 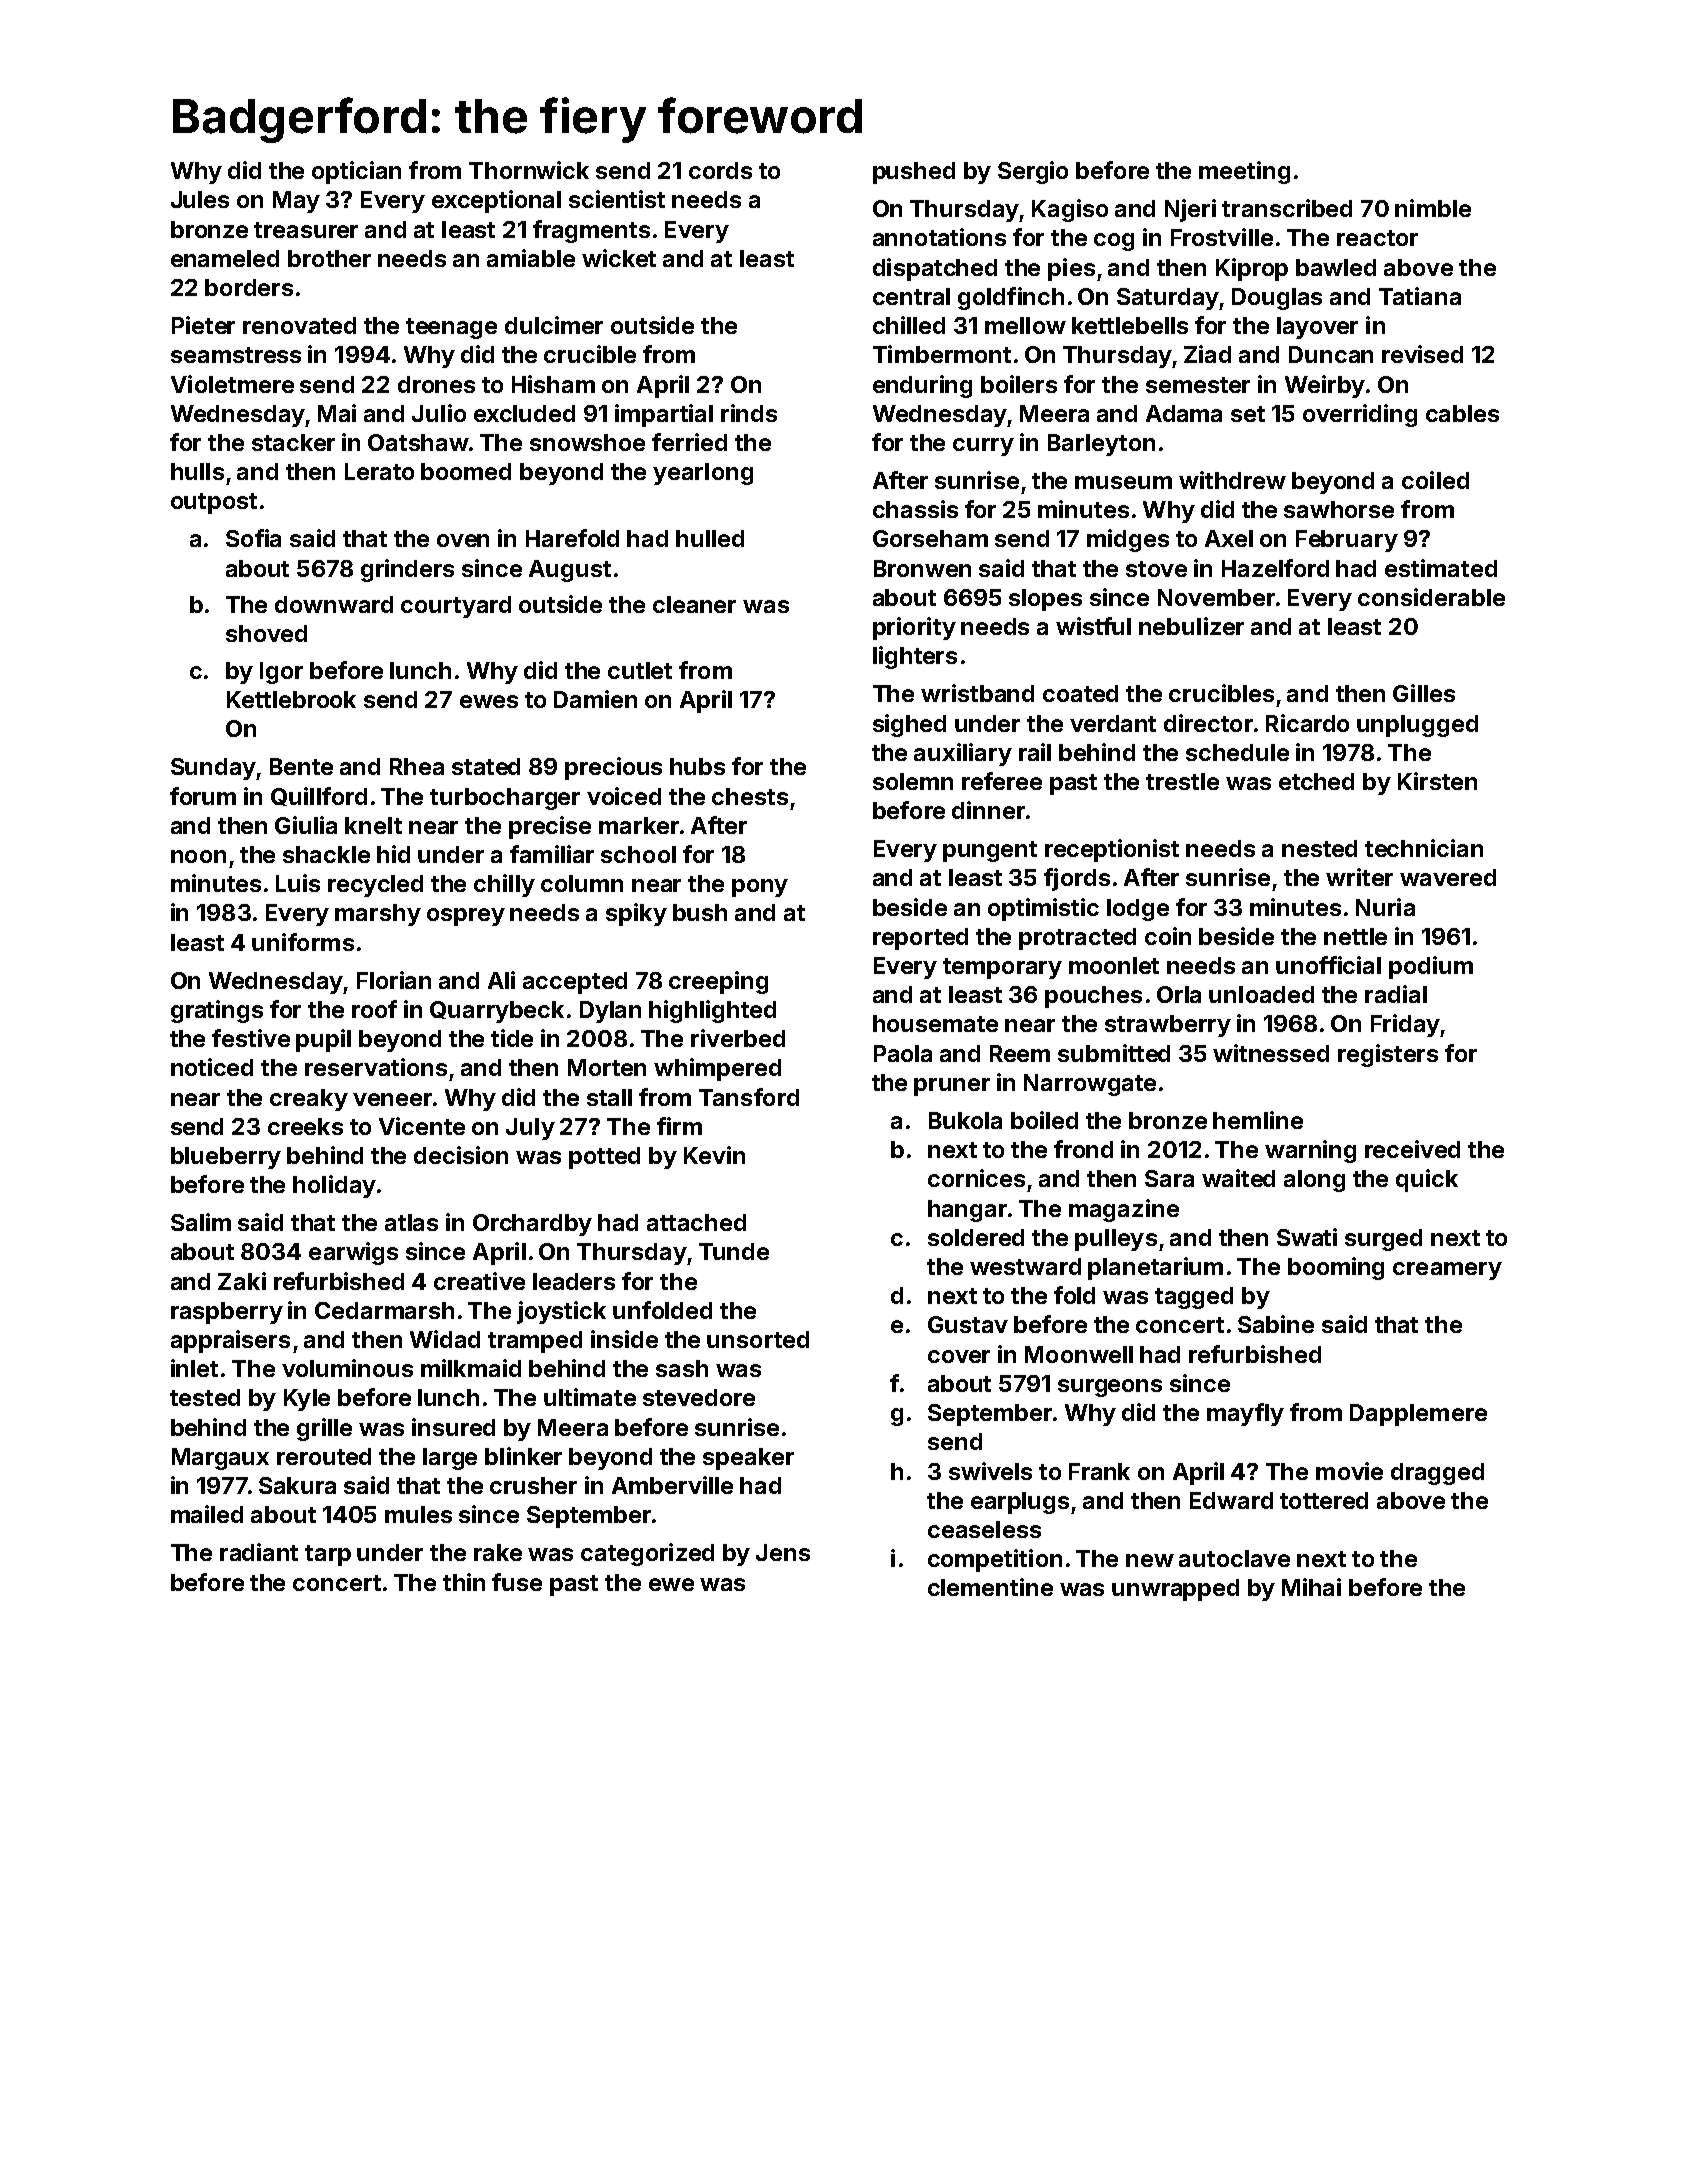 What do you see at coordinates (464, 1582) in the page?
I see `thin` at bounding box center [464, 1582].
